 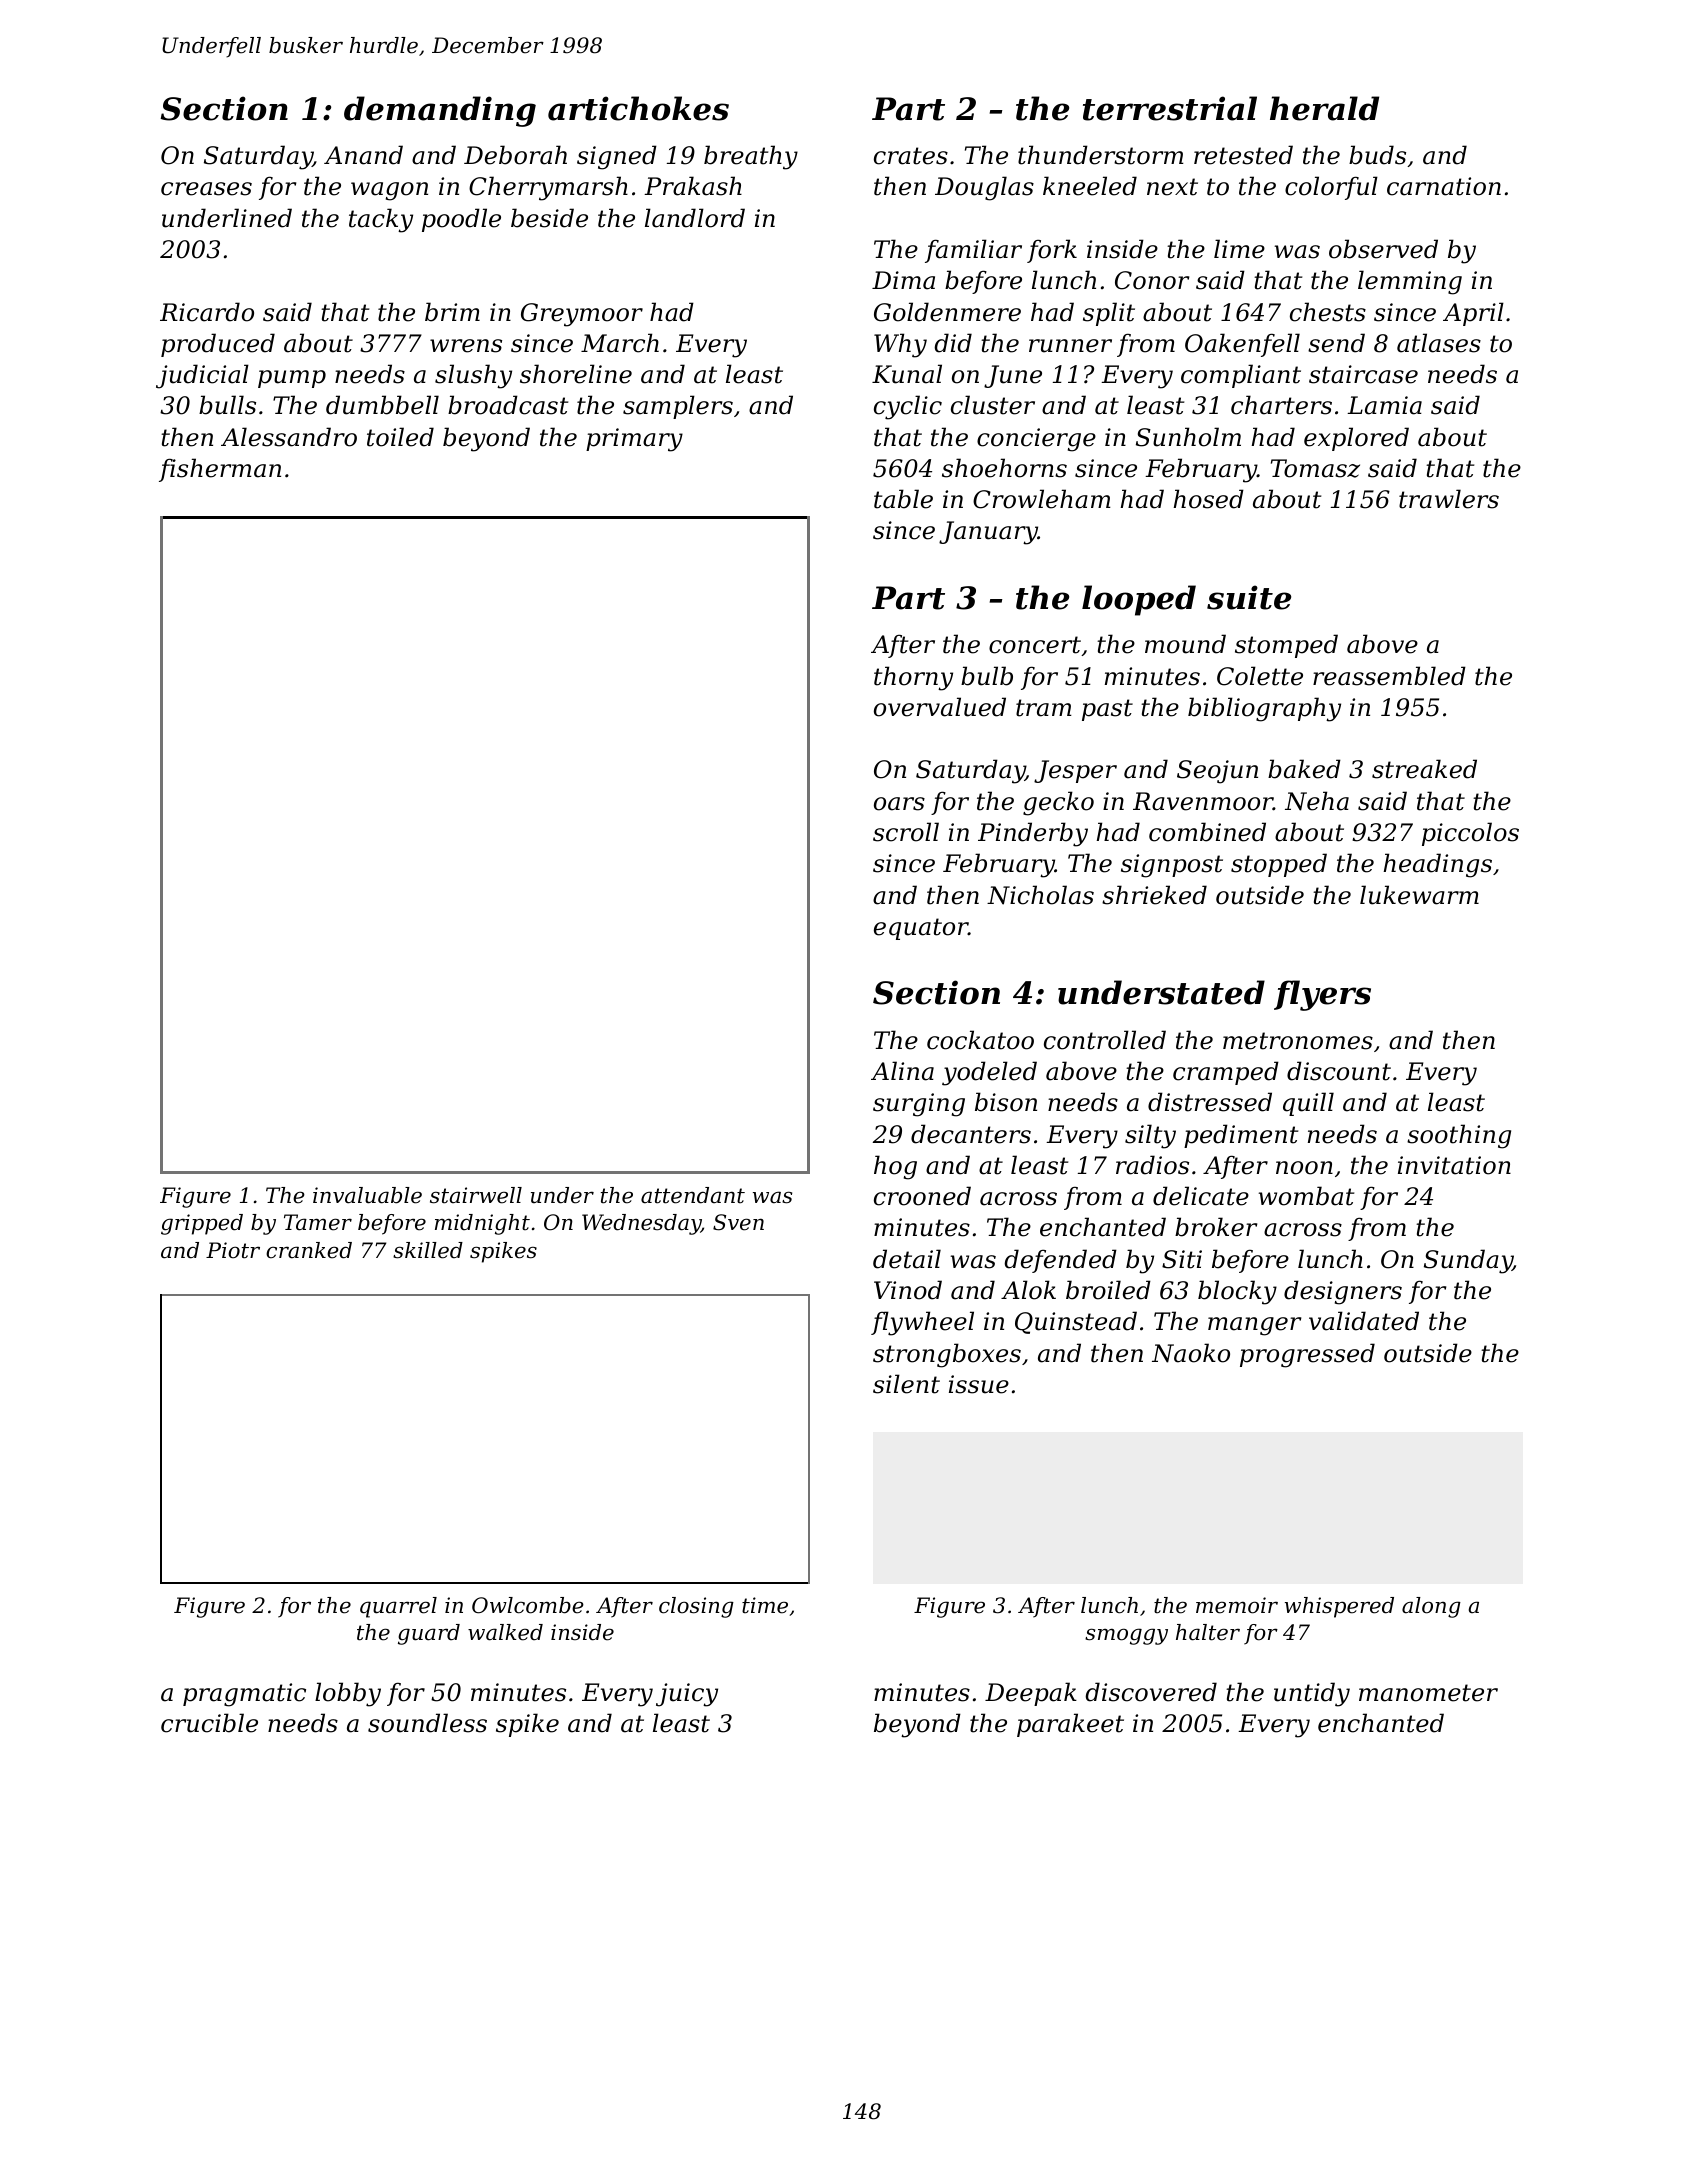 What do you see at coordinates (233, 1250) in the document?
I see `Piotr` at bounding box center [233, 1250].
